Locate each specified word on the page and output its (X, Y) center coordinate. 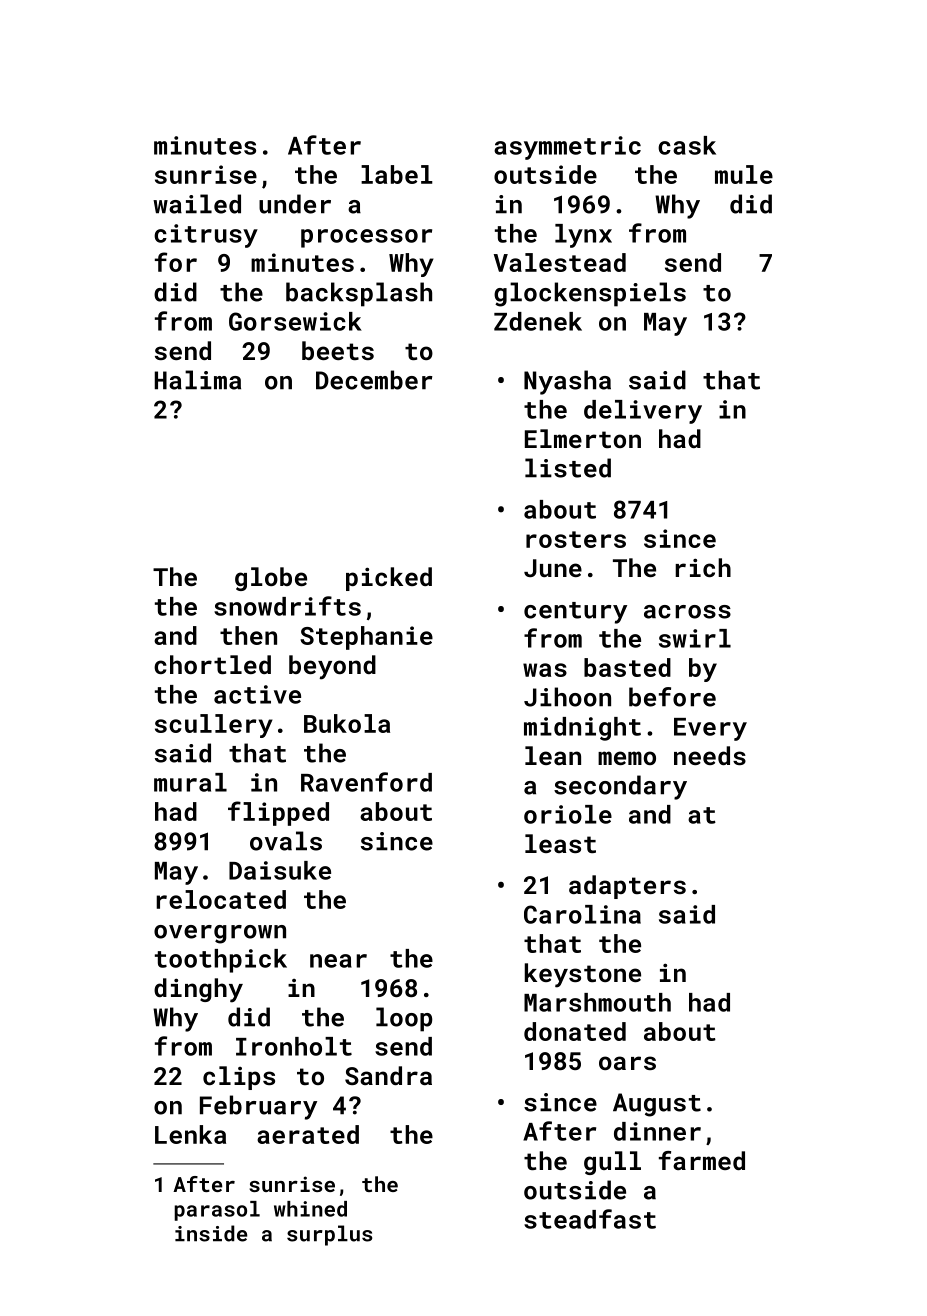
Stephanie (366, 638)
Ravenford (366, 782)
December (374, 380)
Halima (198, 380)
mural (190, 782)
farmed (702, 1160)
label (397, 174)
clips (239, 1078)
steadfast (590, 1219)
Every (710, 729)
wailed (197, 204)
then (248, 635)
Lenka (190, 1134)
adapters (627, 887)
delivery (643, 412)
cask (687, 145)
